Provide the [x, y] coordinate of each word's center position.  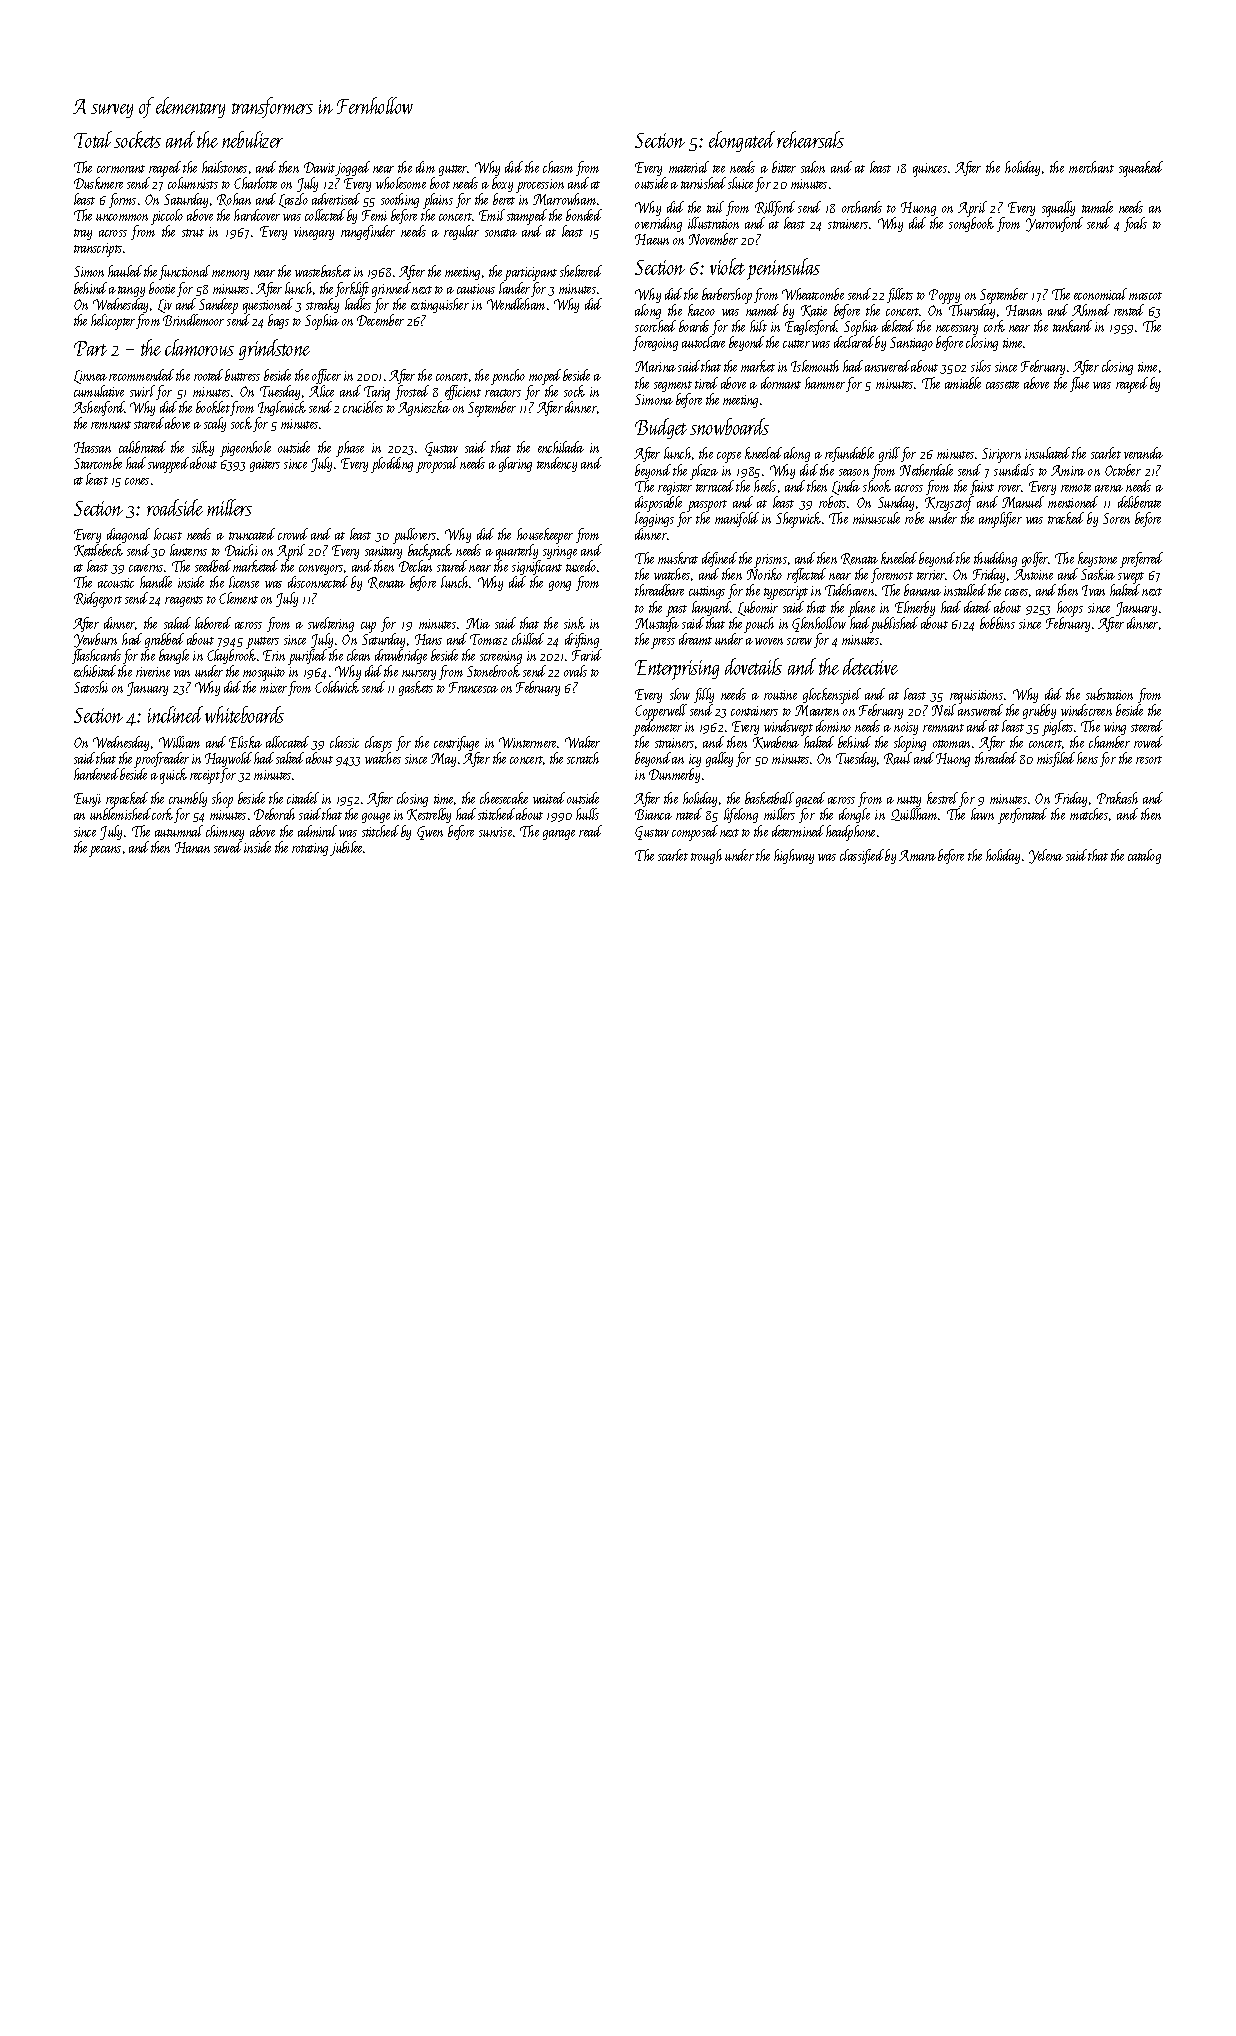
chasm [558, 167]
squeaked [1141, 169]
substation [1109, 694]
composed [695, 833]
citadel [303, 798]
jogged [353, 168]
